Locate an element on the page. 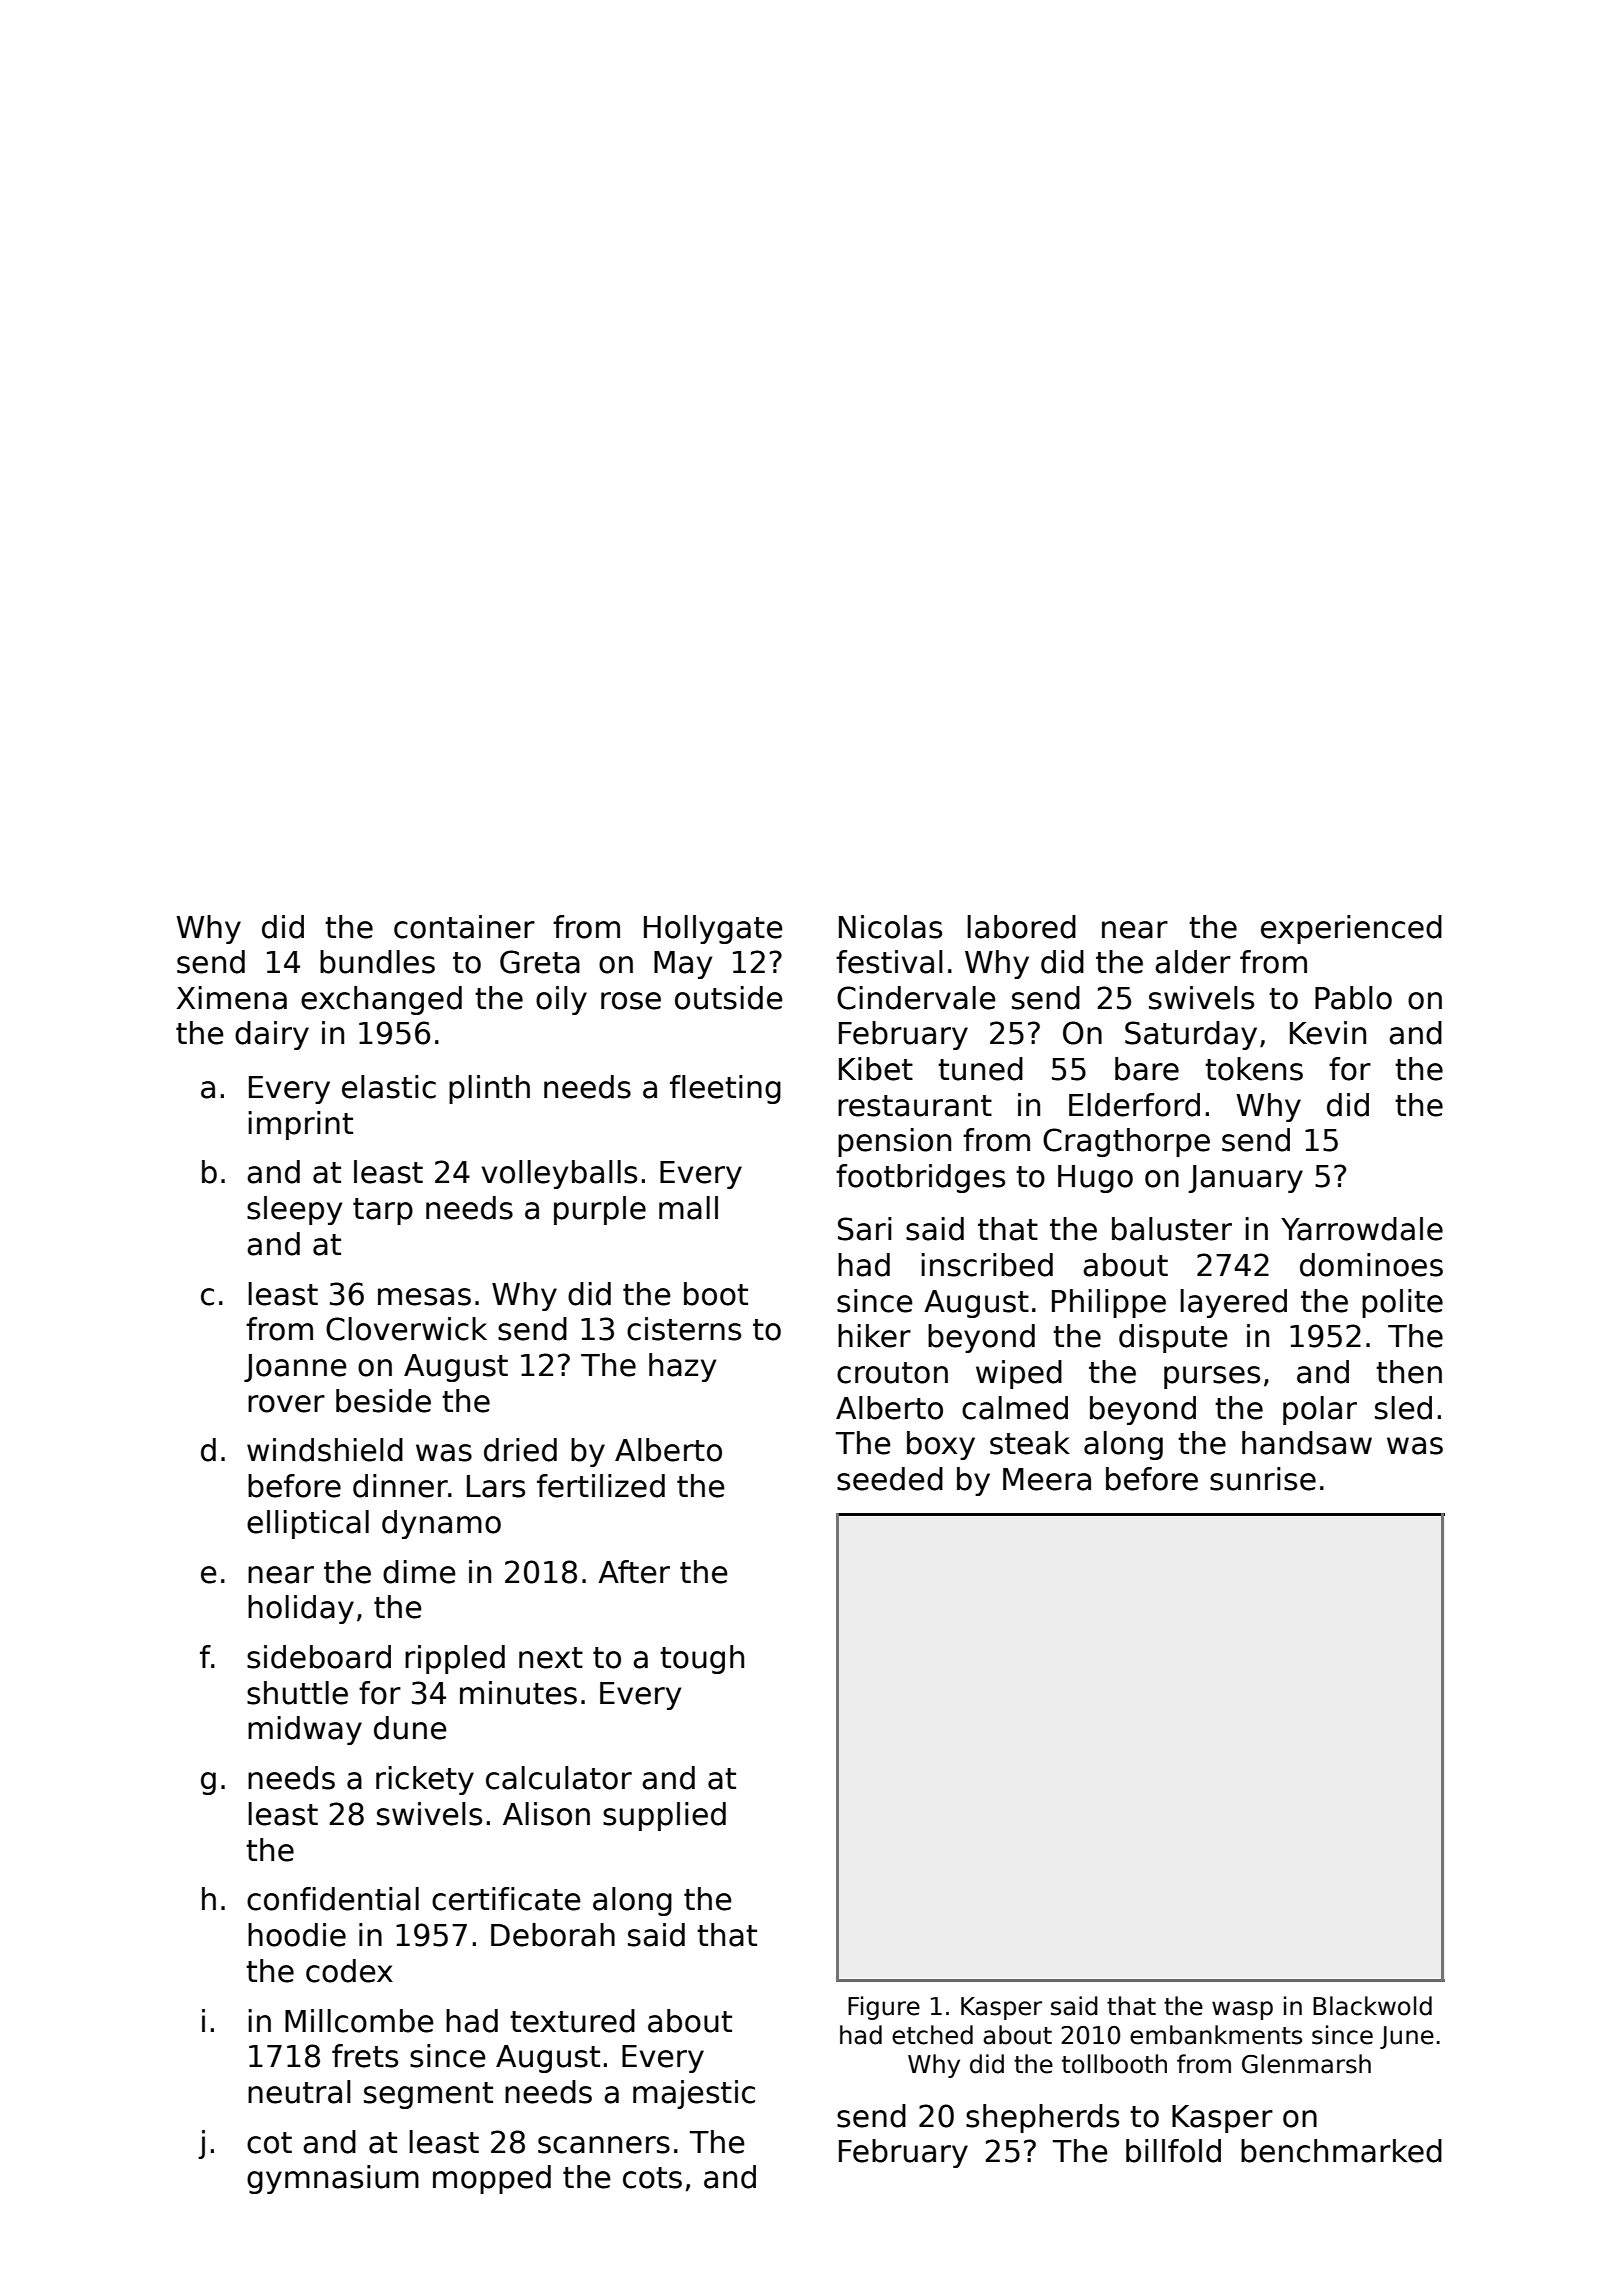 Image resolution: width=1620 pixels, height=2292 pixels. festival is located at coordinates (889, 962).
